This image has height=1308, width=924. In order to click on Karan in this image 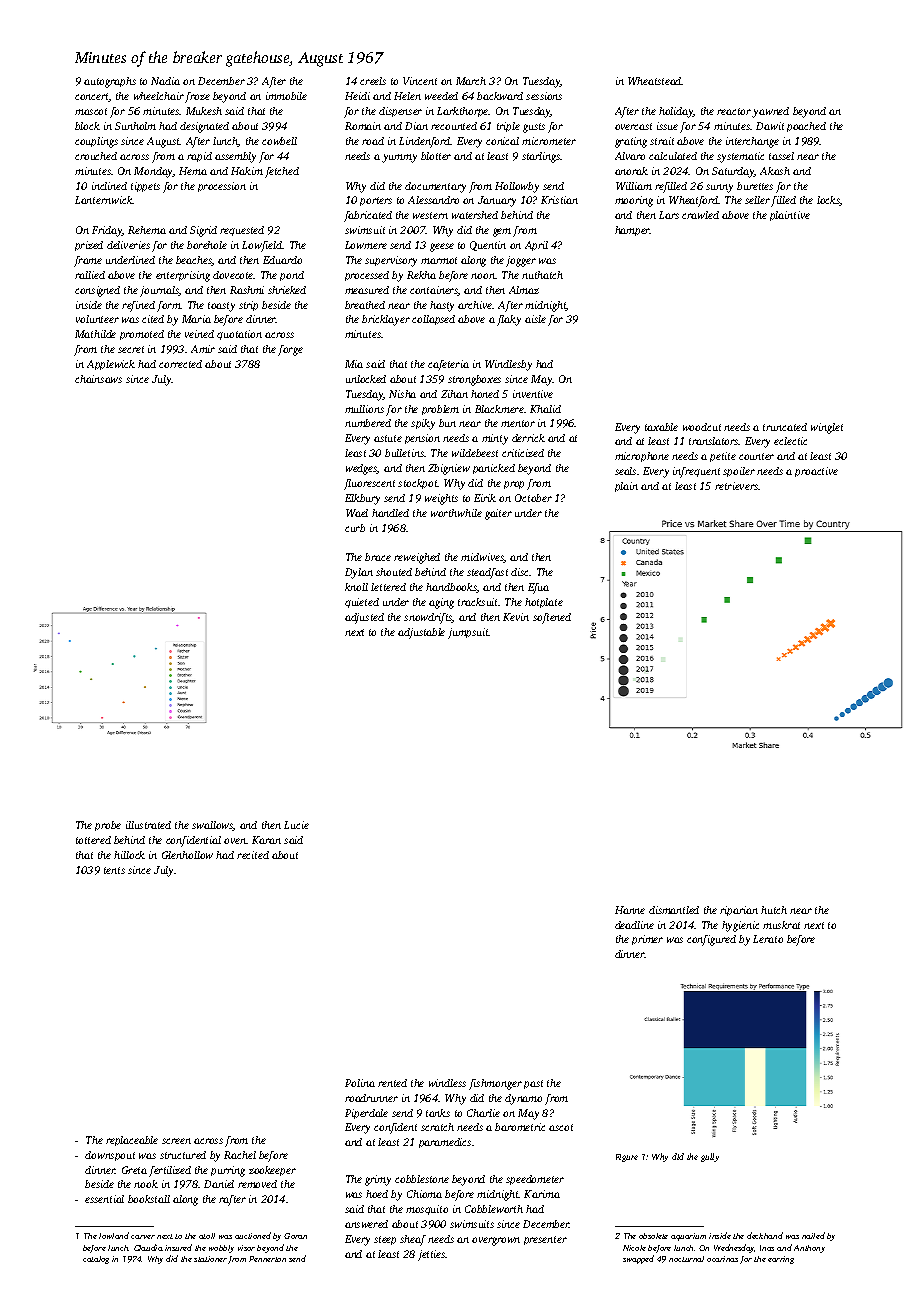, I will do `click(266, 840)`.
